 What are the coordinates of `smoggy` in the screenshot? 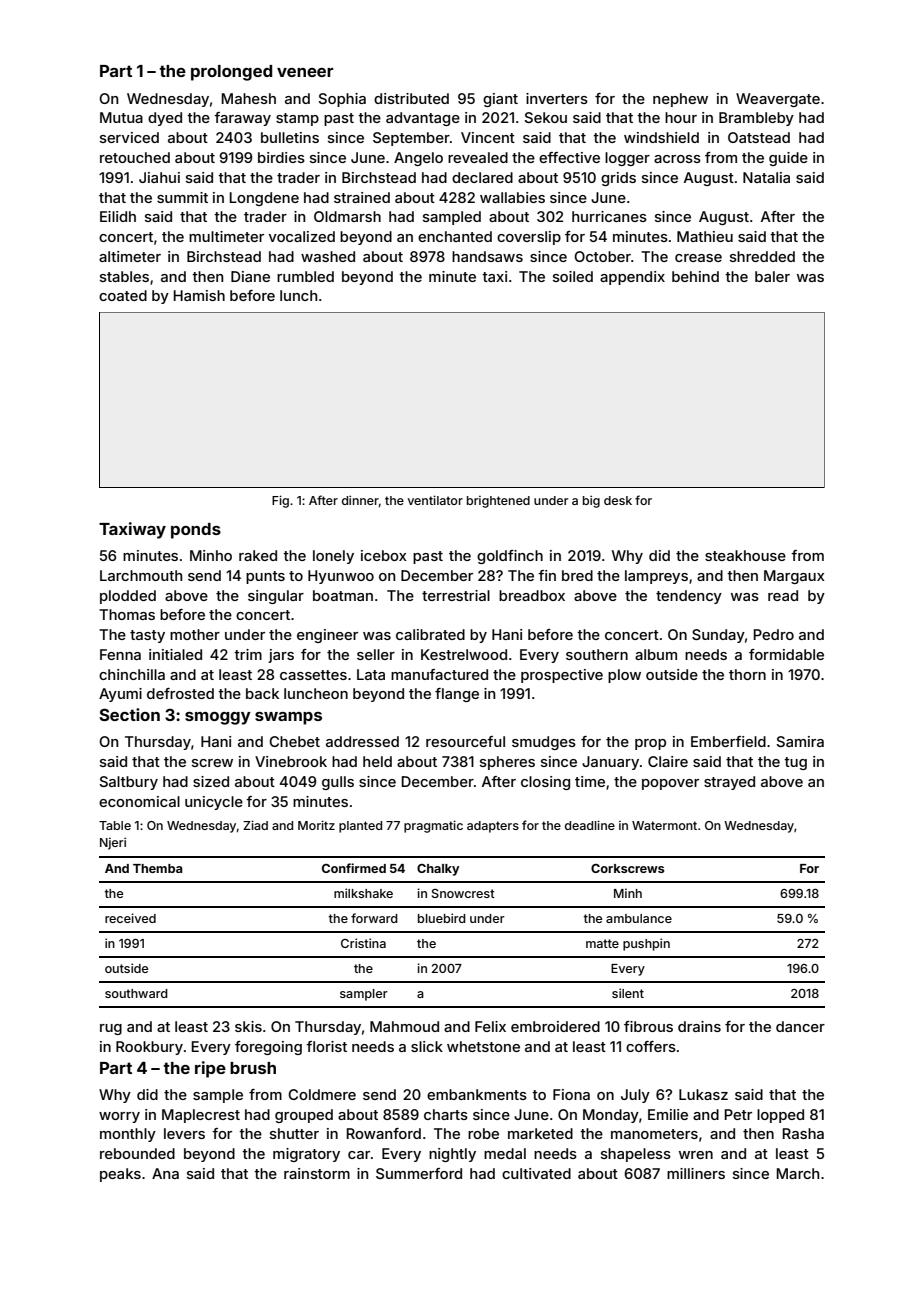 It's located at (218, 718).
